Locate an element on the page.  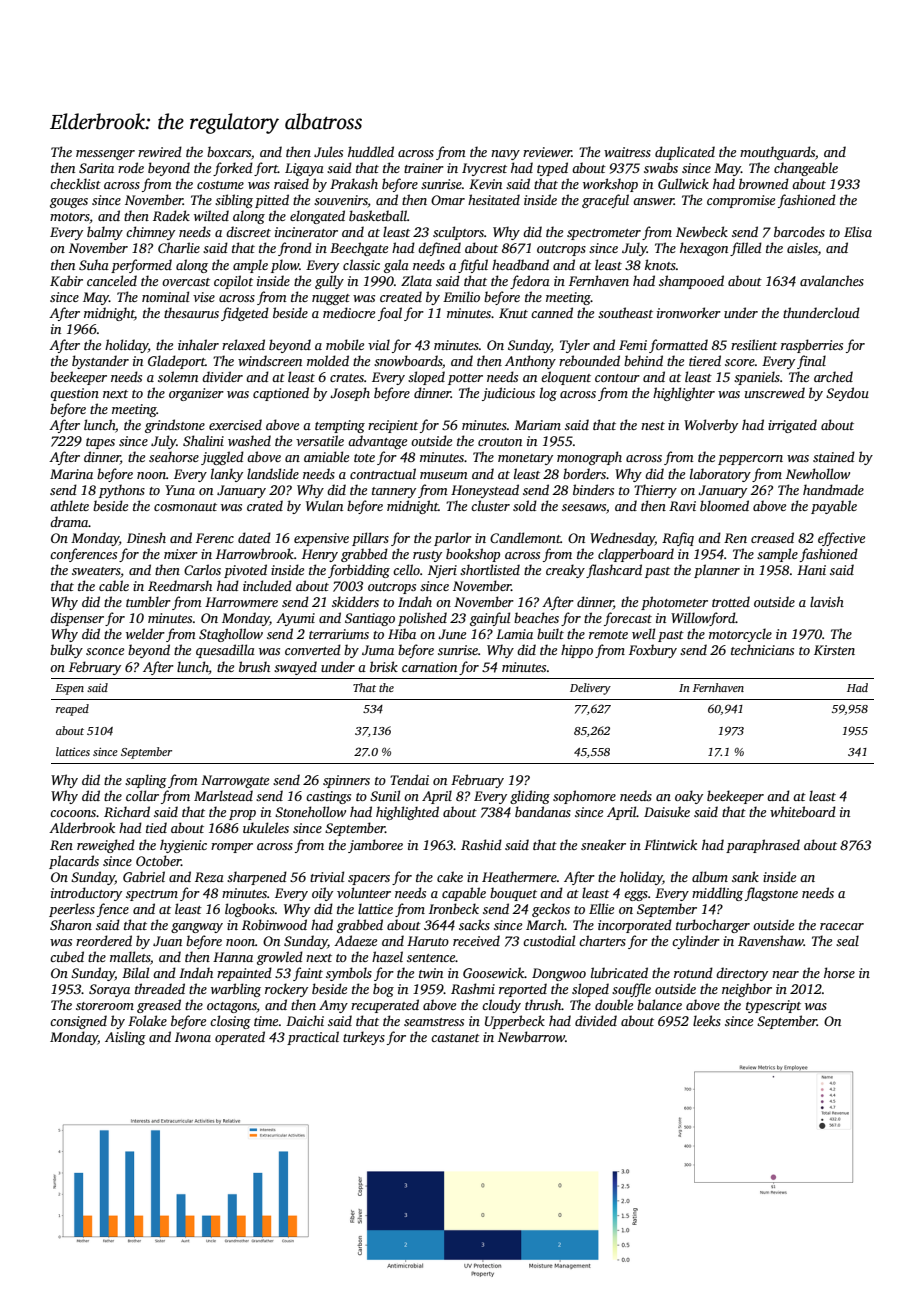
Aisling is located at coordinates (125, 1038).
